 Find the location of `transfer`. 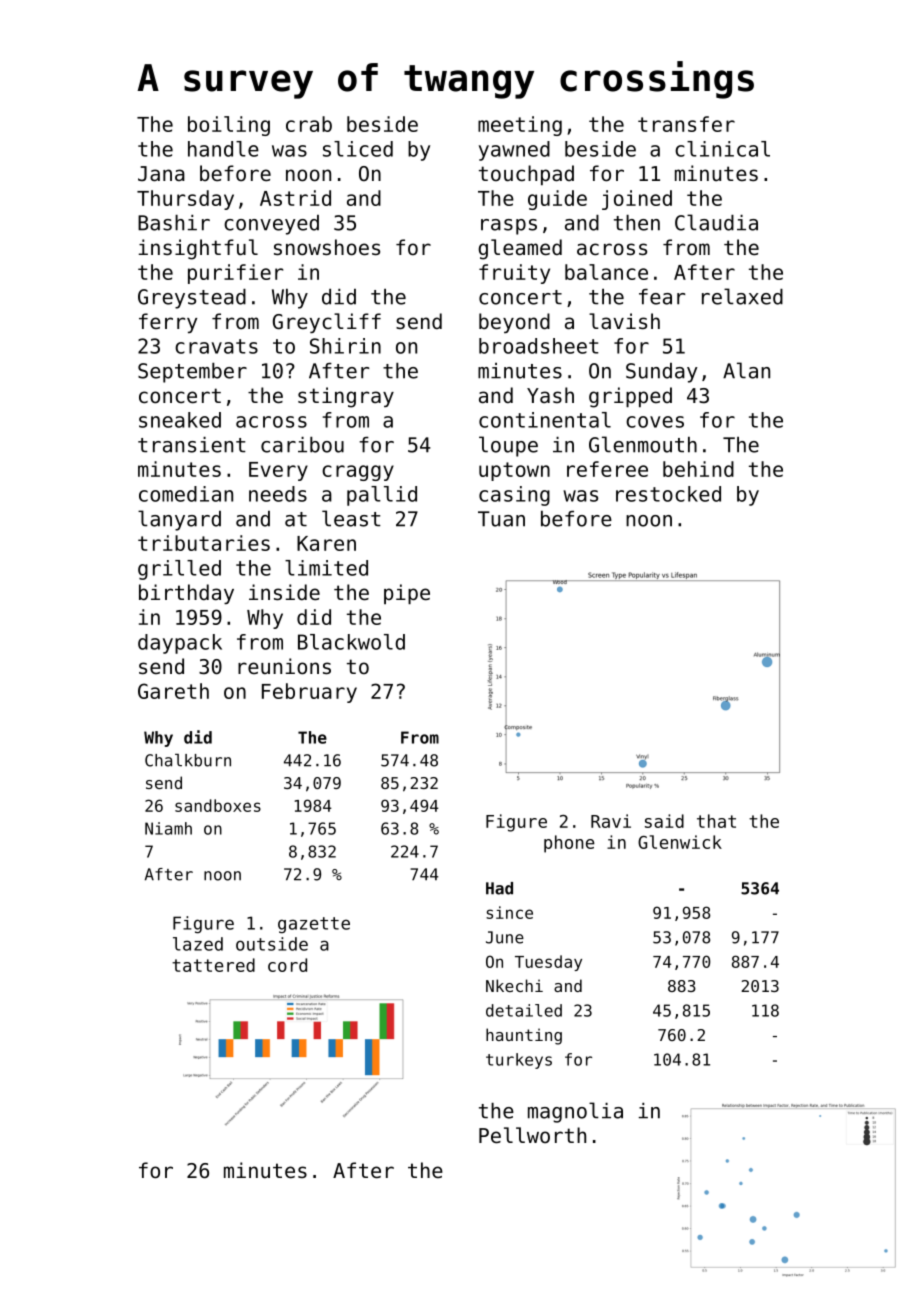

transfer is located at coordinates (686, 124).
